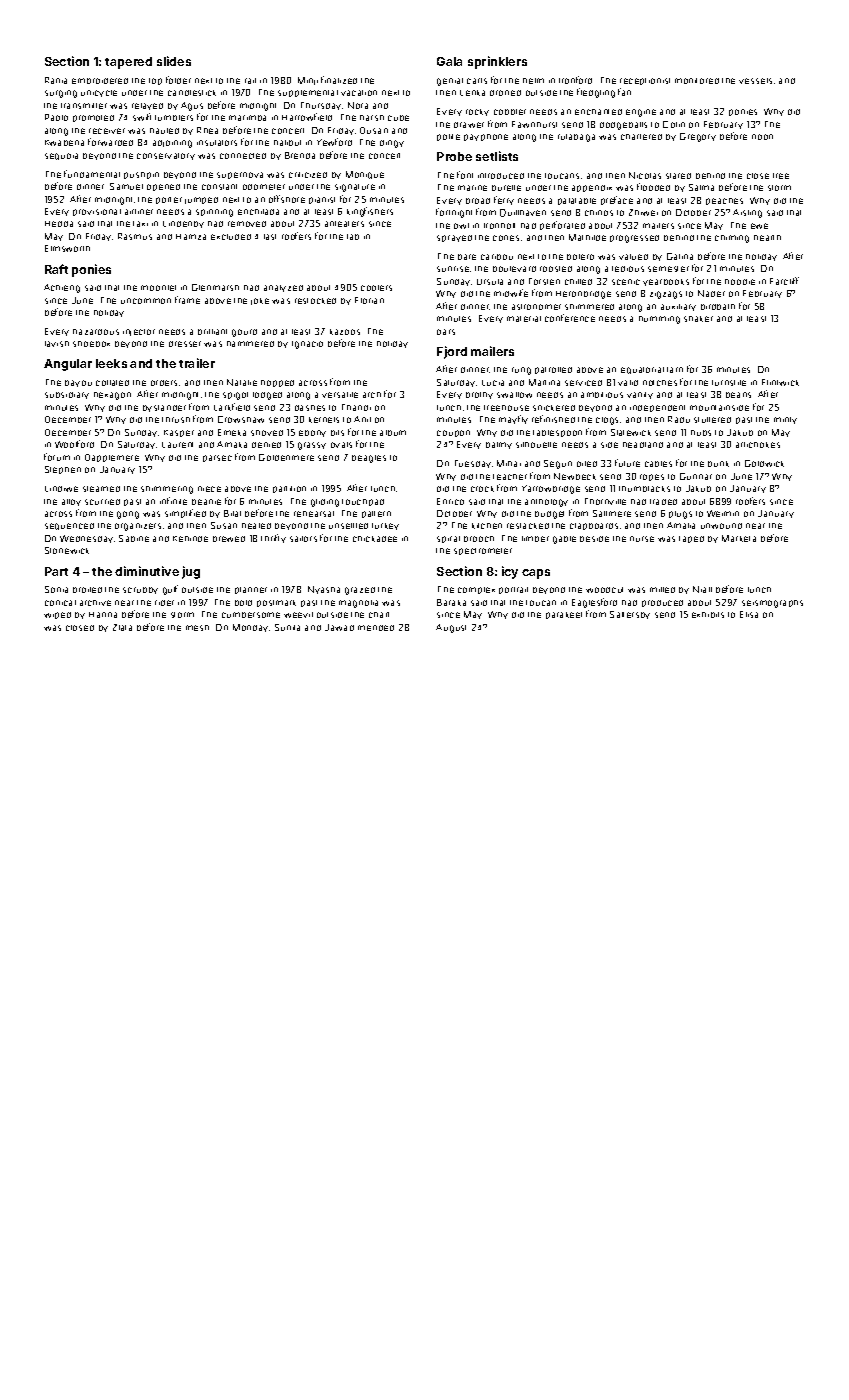 Image resolution: width=849 pixels, height=1400 pixels. I want to click on noon, so click(762, 137).
